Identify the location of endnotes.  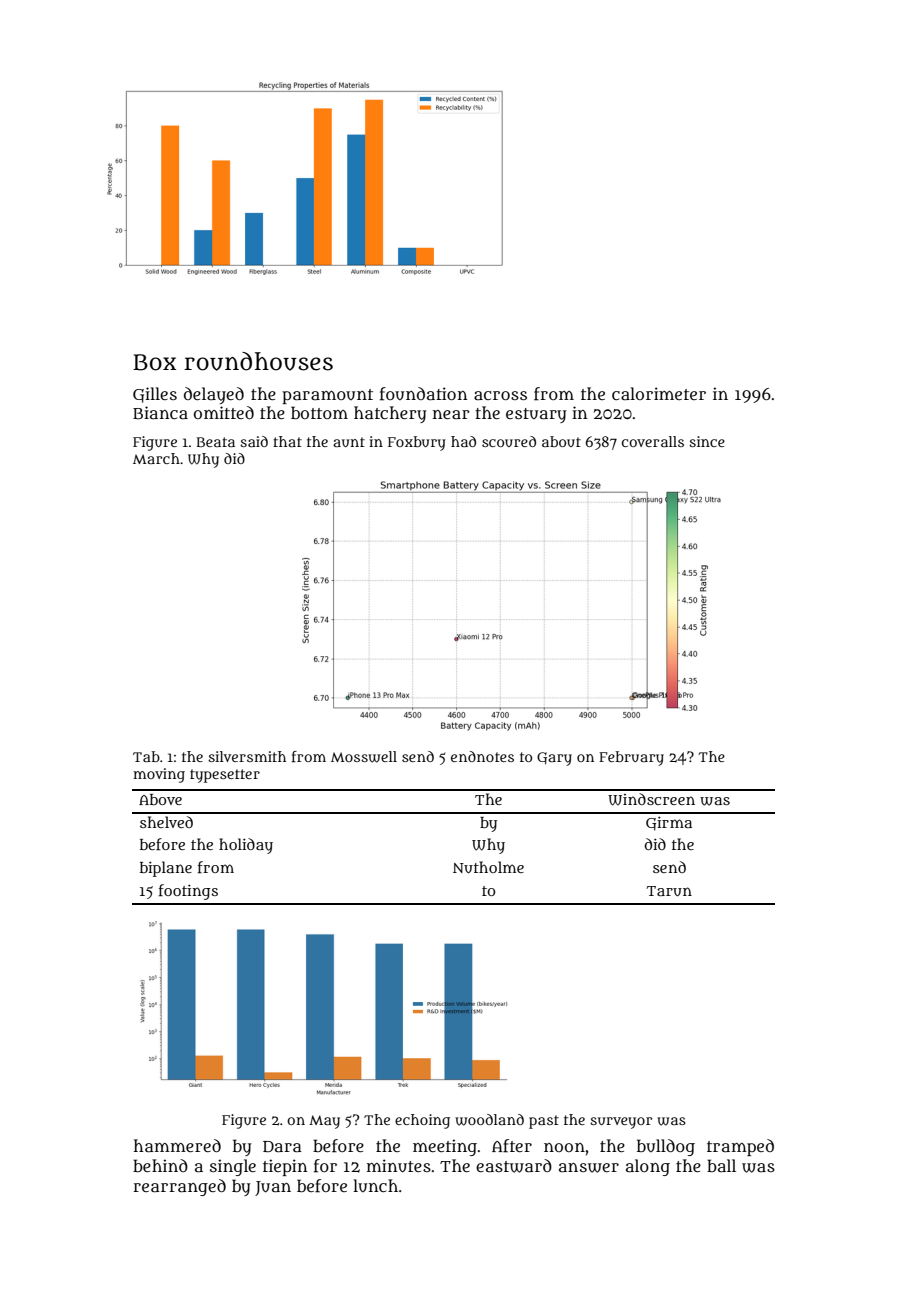
(482, 756).
